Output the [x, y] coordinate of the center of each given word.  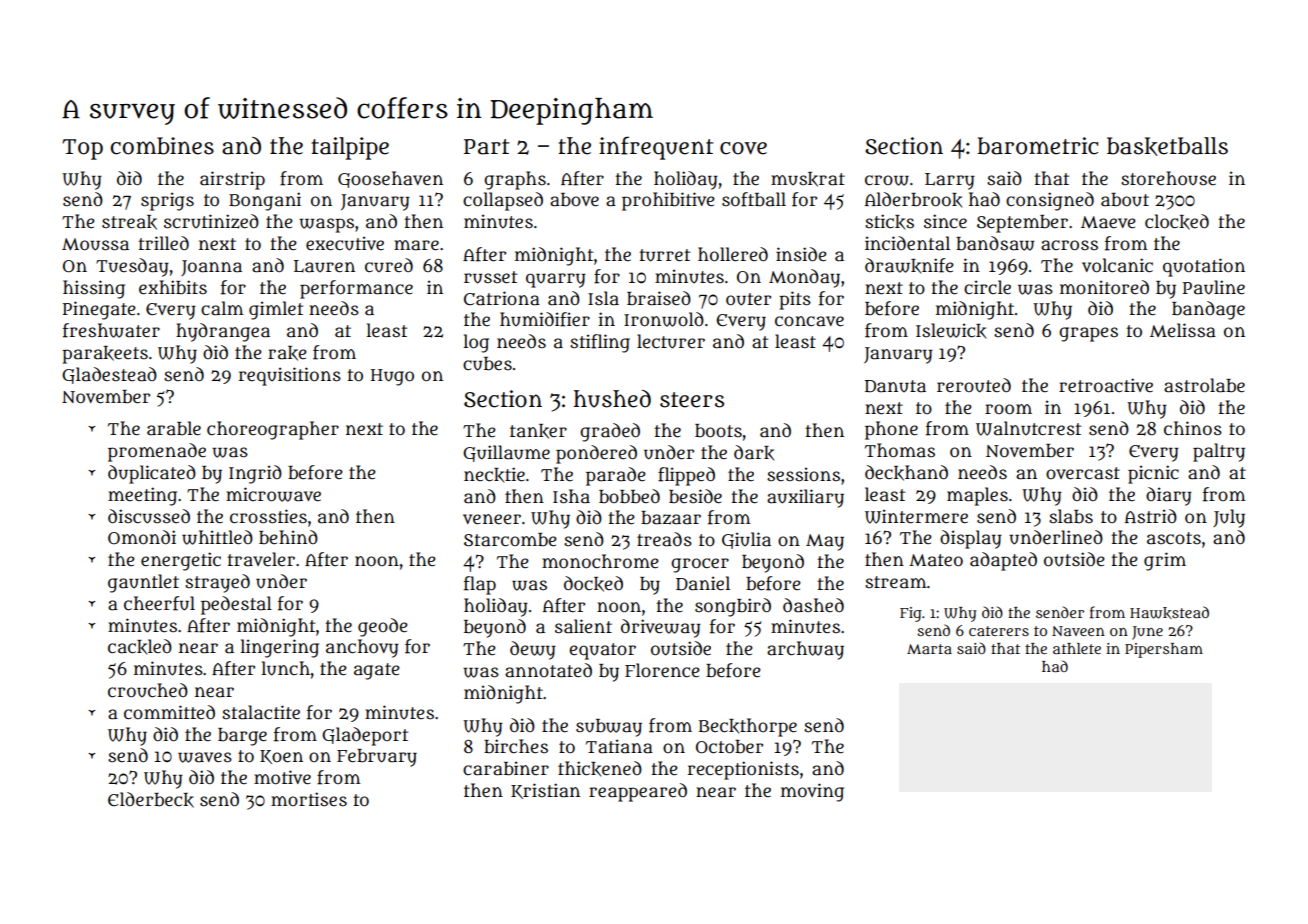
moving [812, 792]
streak [129, 222]
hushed [612, 399]
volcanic [1117, 265]
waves [205, 757]
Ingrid [255, 474]
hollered [733, 254]
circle [987, 287]
